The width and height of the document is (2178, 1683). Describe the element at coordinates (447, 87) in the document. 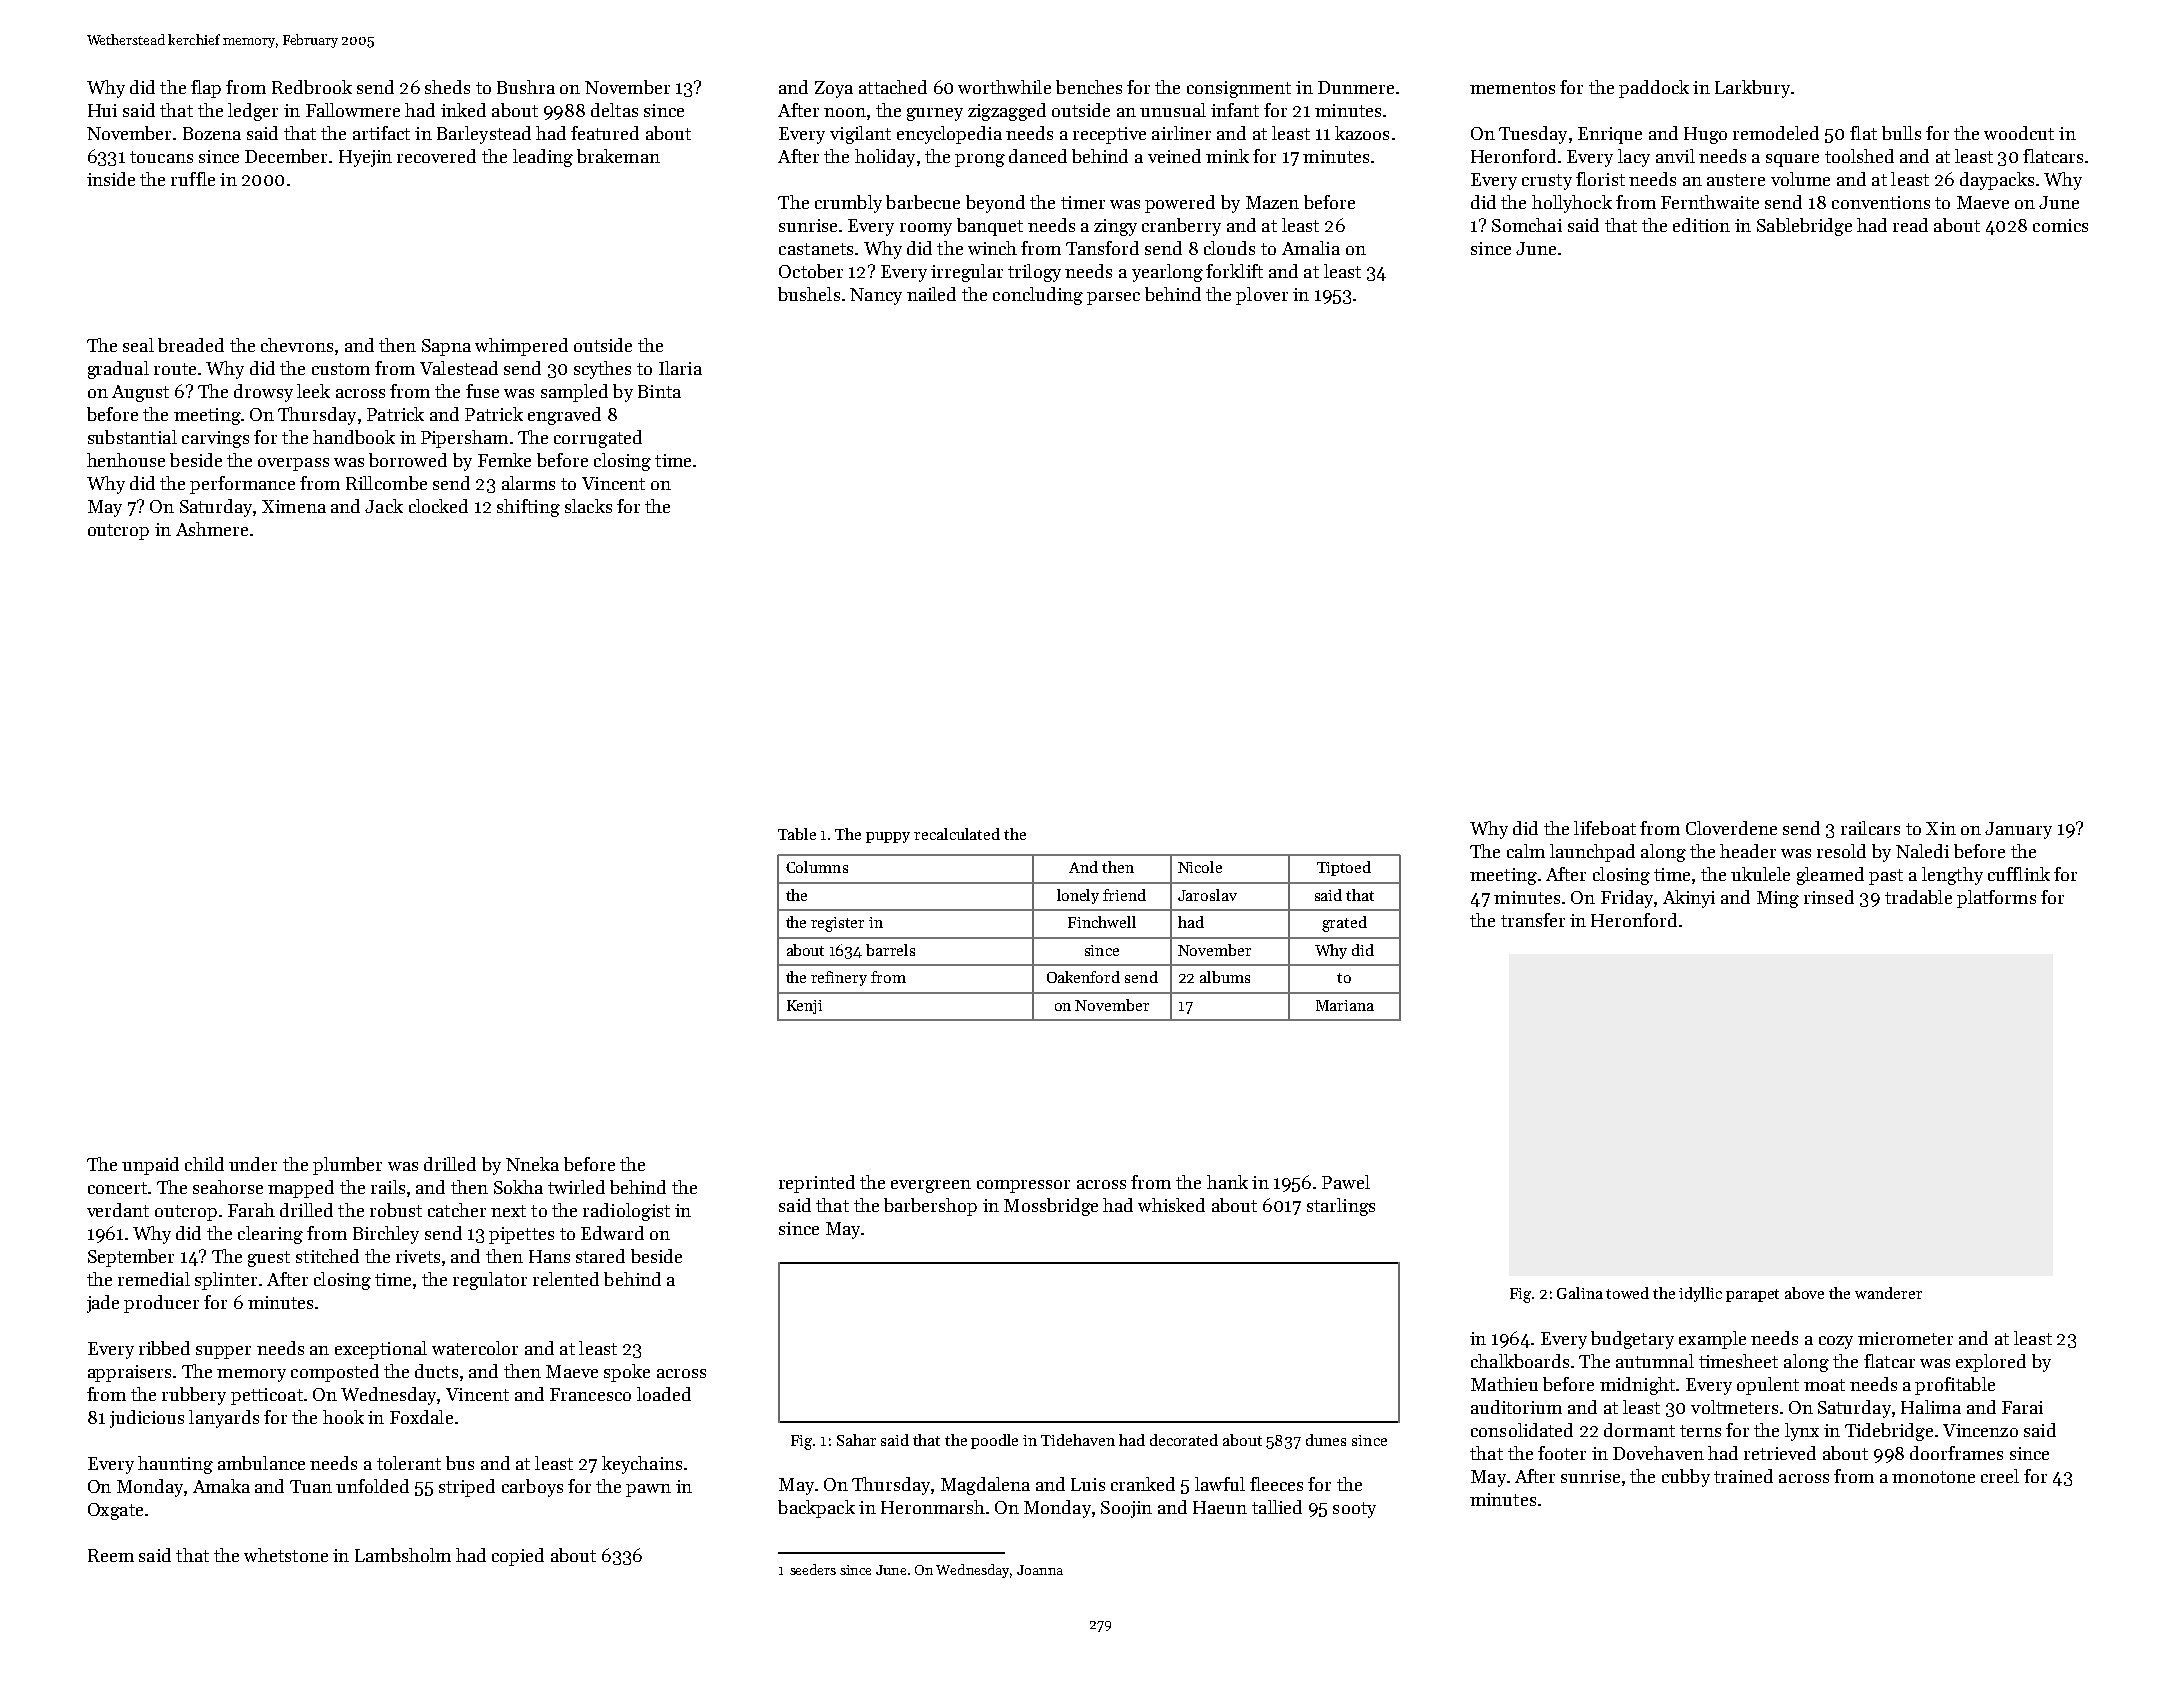

I see `sheds` at that location.
